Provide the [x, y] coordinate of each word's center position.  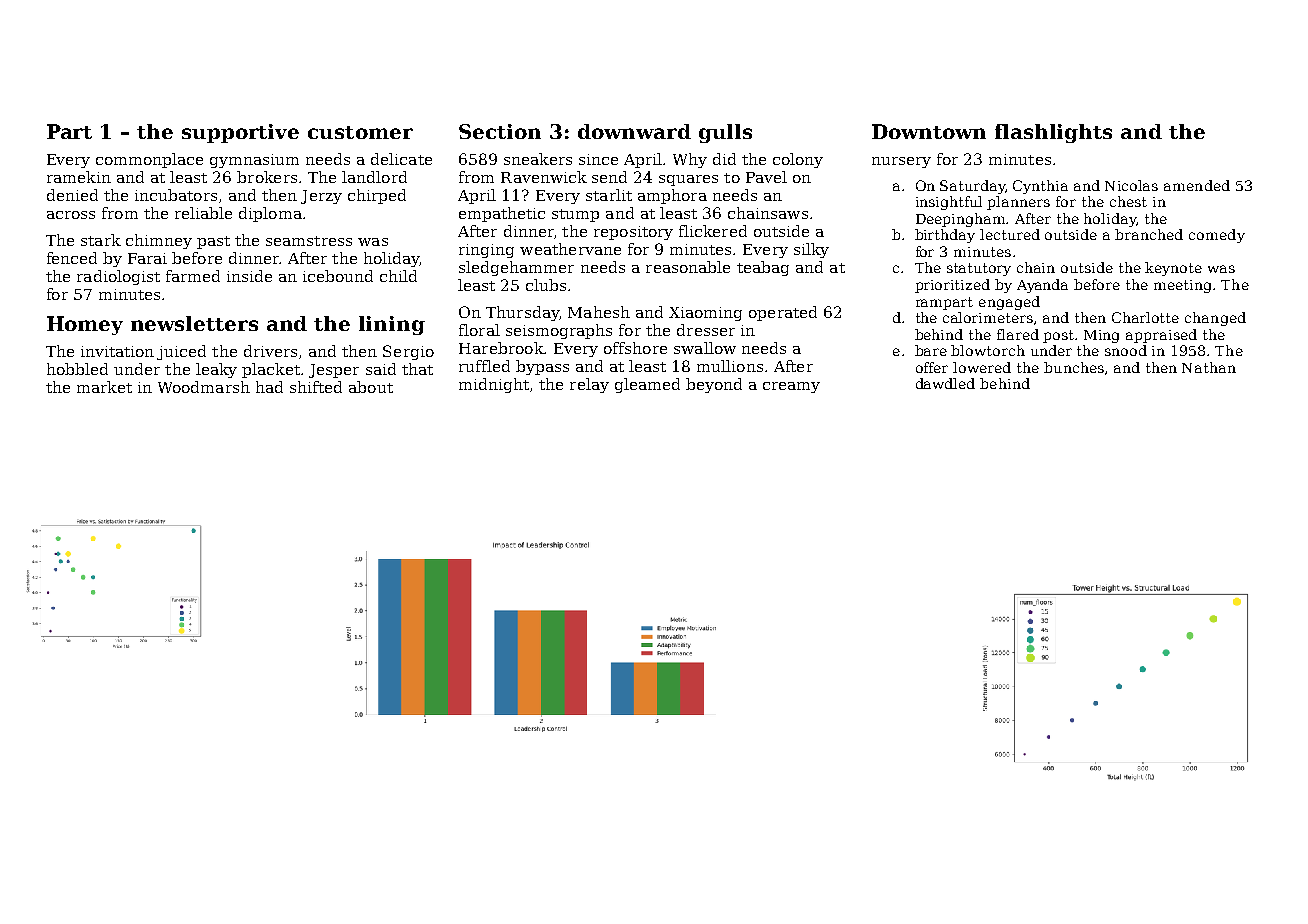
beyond [714, 385]
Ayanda [1042, 286]
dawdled [945, 383]
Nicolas [1131, 185]
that [417, 369]
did [724, 159]
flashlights [1053, 133]
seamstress [309, 241]
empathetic [502, 214]
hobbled [77, 369]
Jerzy [321, 197]
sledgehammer [516, 268]
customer [360, 132]
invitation [117, 351]
